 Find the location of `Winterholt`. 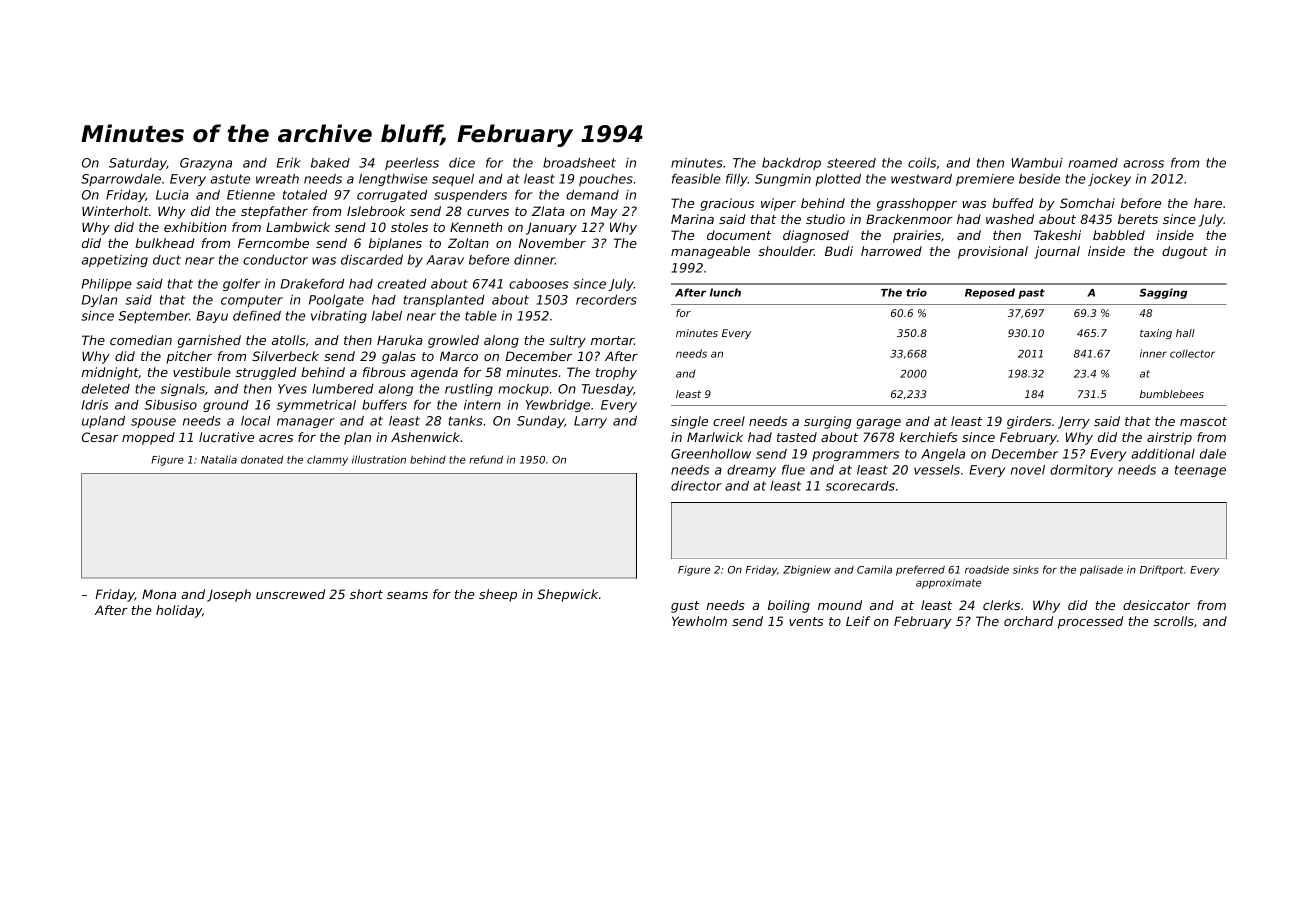

Winterholt is located at coordinates (115, 211).
